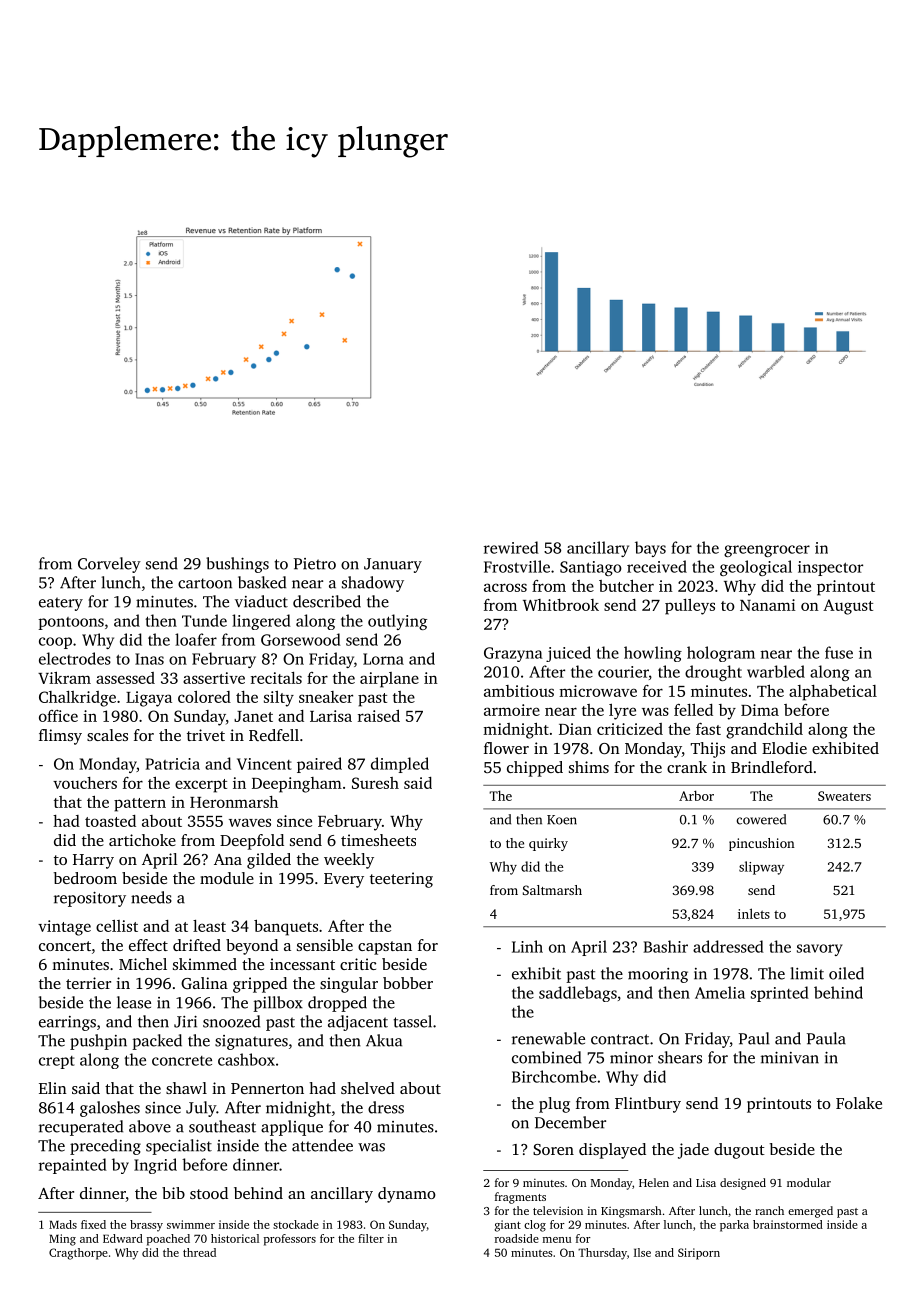 The width and height of the document is (924, 1308). I want to click on fuse, so click(839, 652).
